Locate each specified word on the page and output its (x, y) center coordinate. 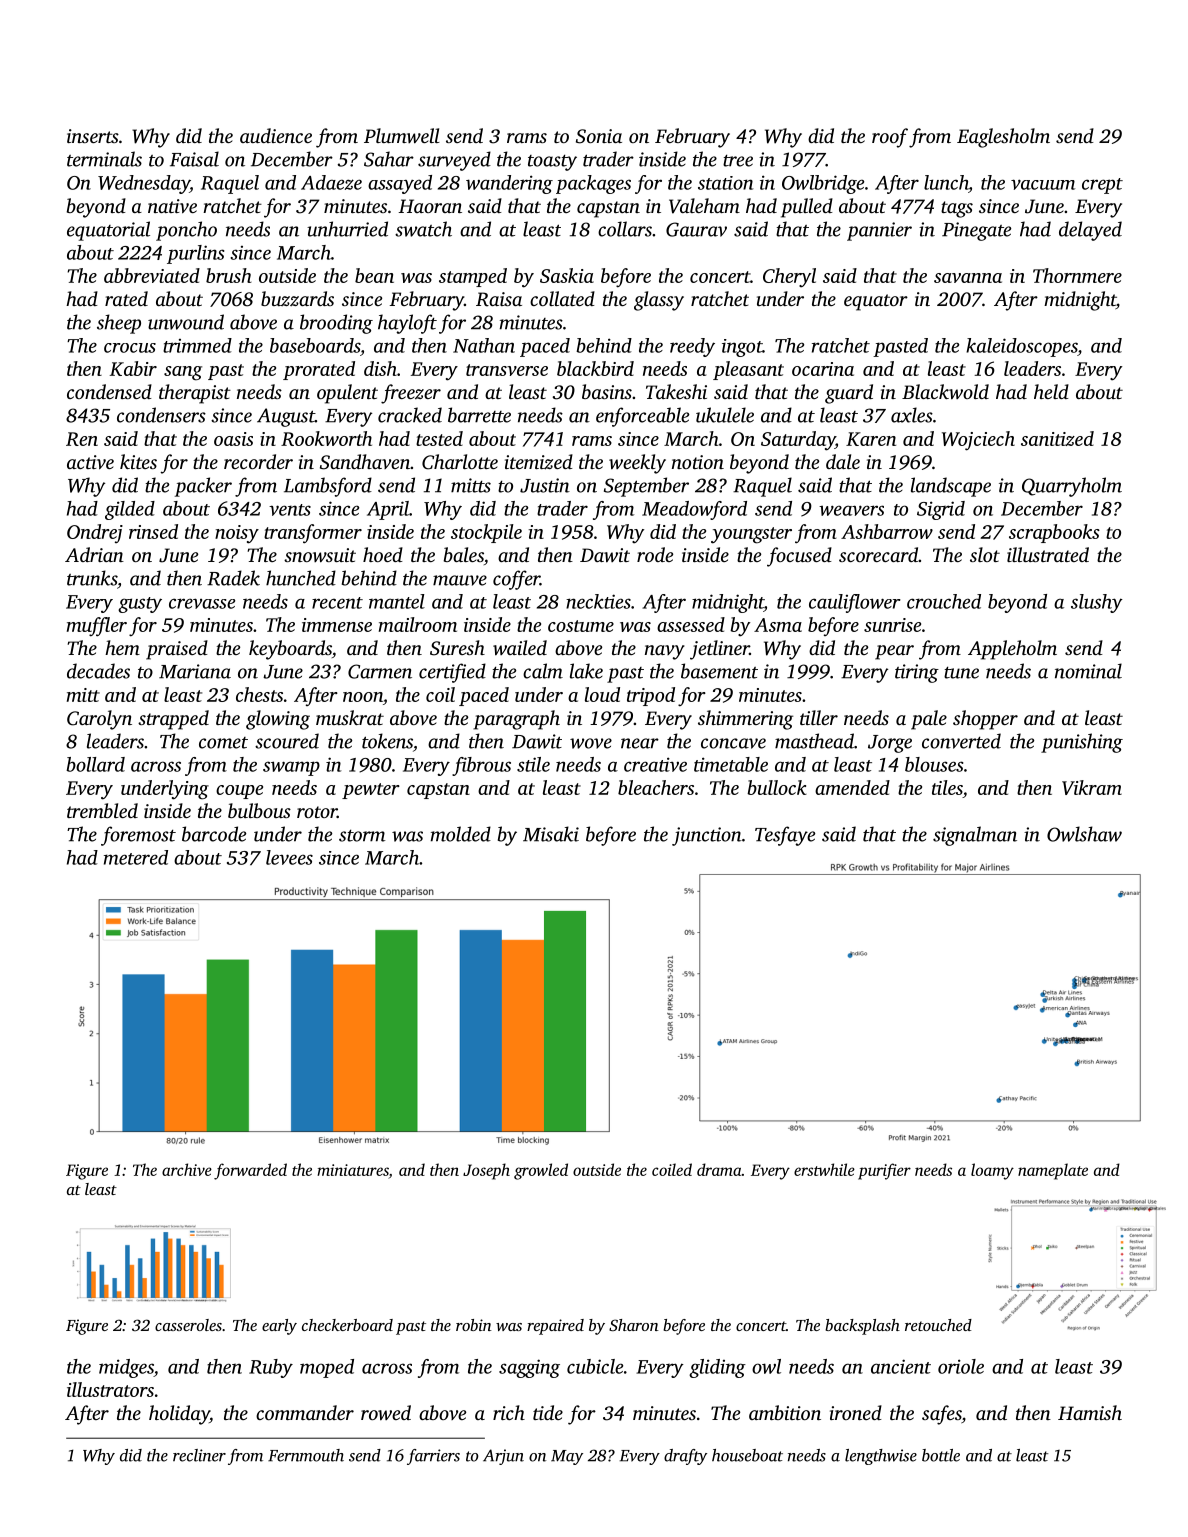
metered (136, 857)
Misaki (551, 834)
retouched (938, 1325)
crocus (130, 348)
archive (187, 1169)
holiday (179, 1415)
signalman (975, 836)
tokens (387, 741)
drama (719, 1169)
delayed (1090, 231)
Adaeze (331, 182)
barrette (479, 415)
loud (602, 694)
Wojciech (978, 441)
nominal (1088, 671)
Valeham (704, 206)
